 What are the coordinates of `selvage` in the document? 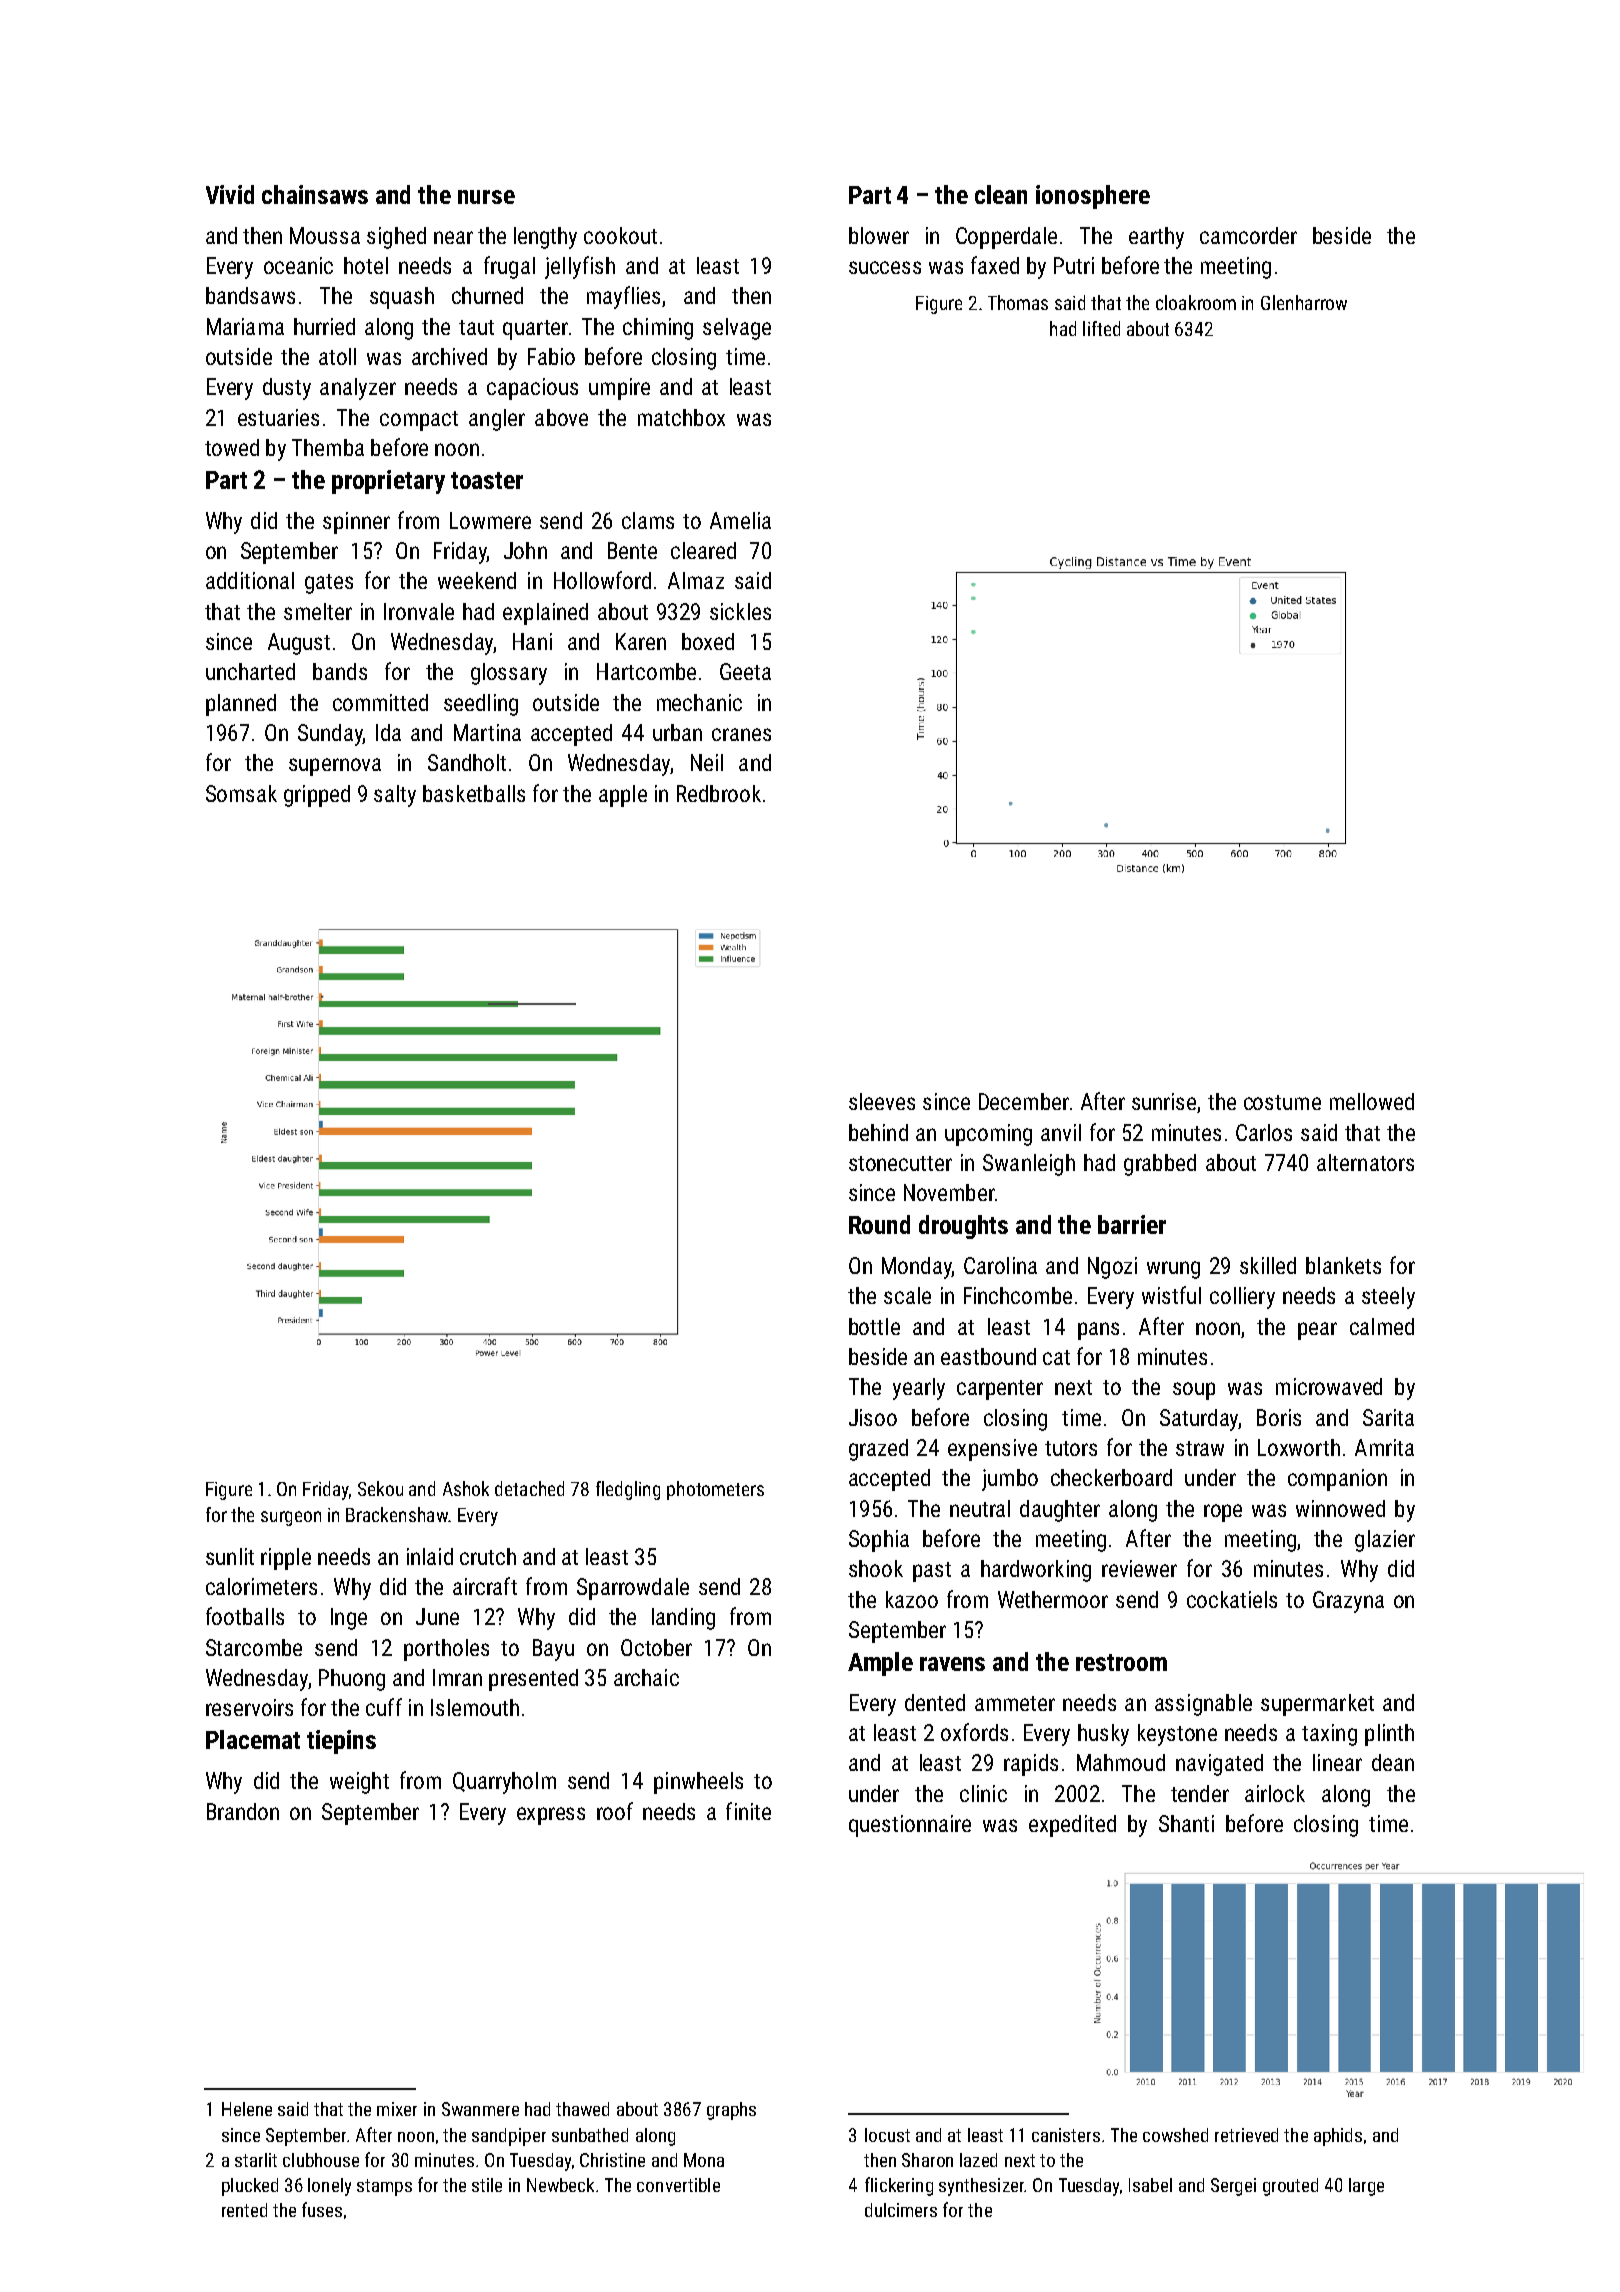 It's located at (737, 329).
